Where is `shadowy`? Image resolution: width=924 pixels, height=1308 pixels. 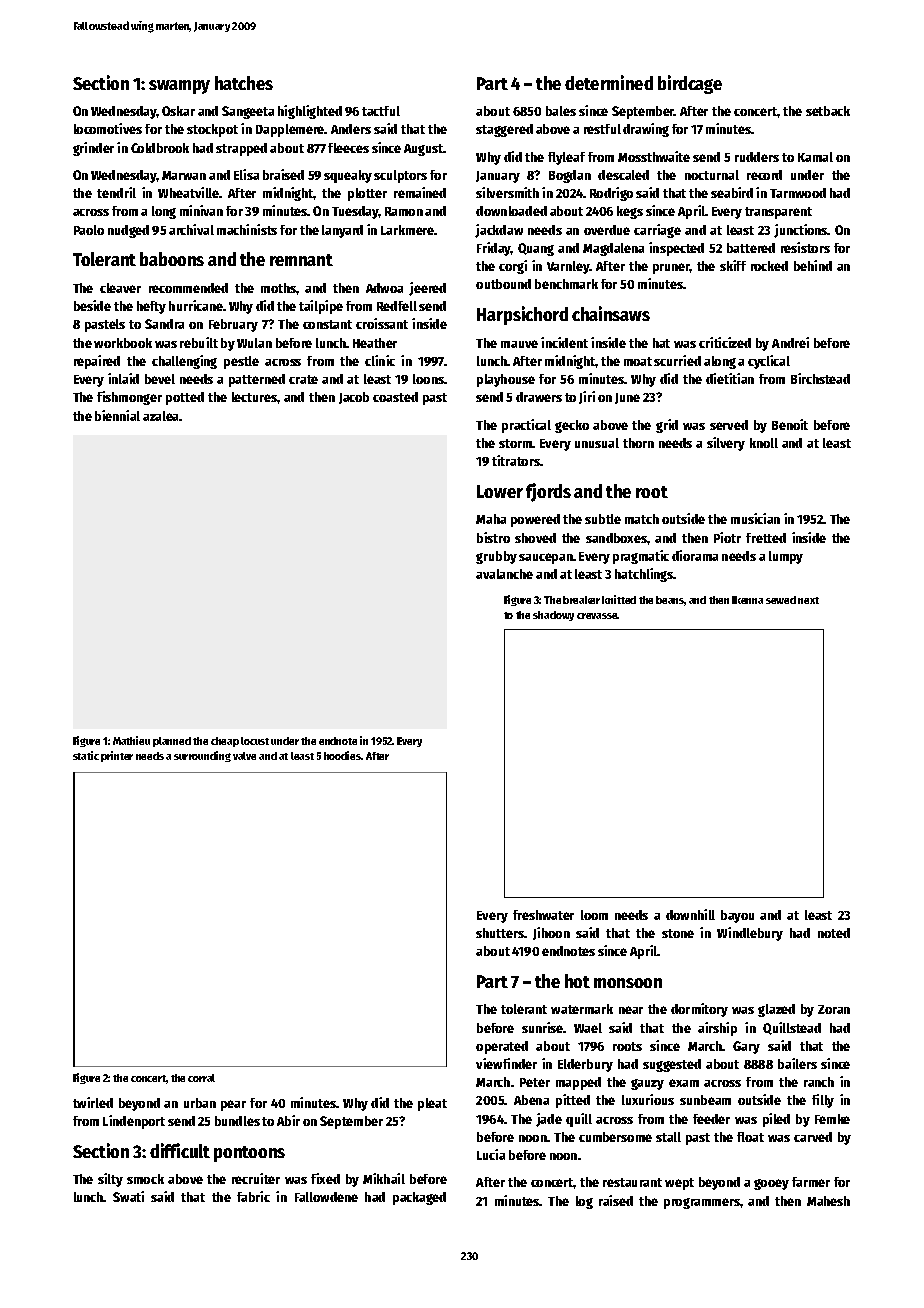 shadowy is located at coordinates (553, 616).
